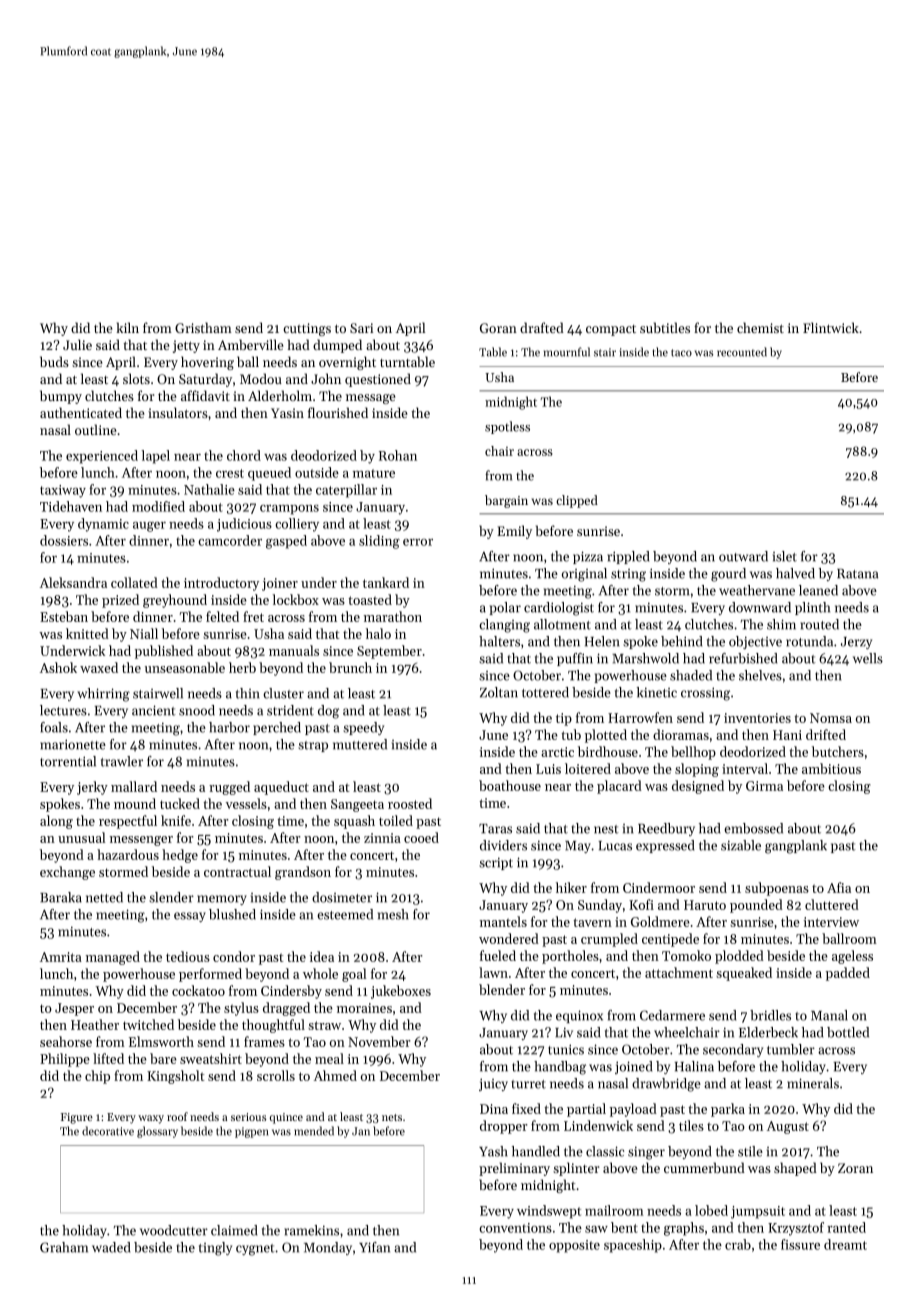 The image size is (924, 1308). Describe the element at coordinates (785, 556) in the screenshot. I see `islet` at that location.
